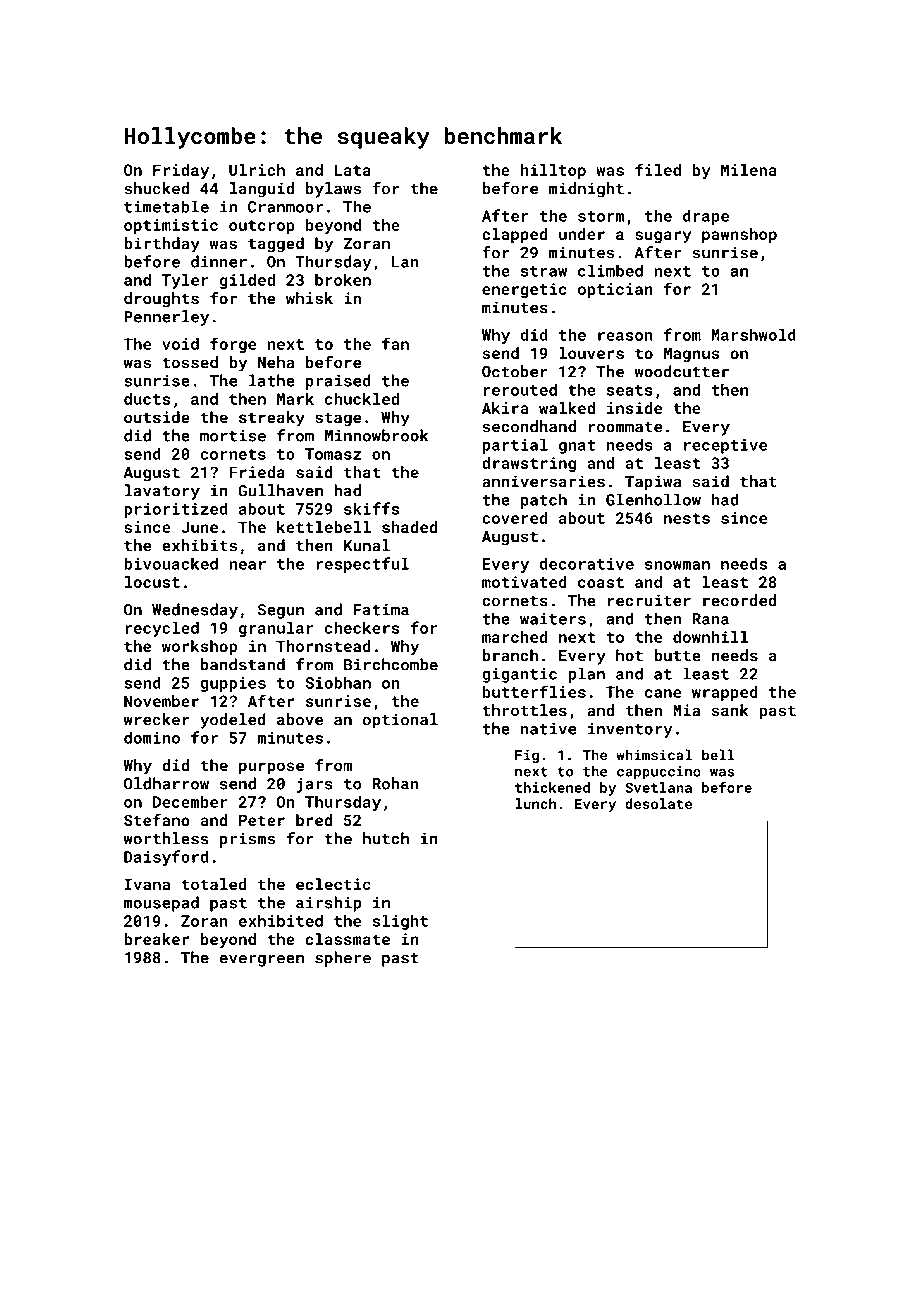 Image resolution: width=924 pixels, height=1308 pixels. What do you see at coordinates (658, 803) in the screenshot?
I see `desolate` at bounding box center [658, 803].
